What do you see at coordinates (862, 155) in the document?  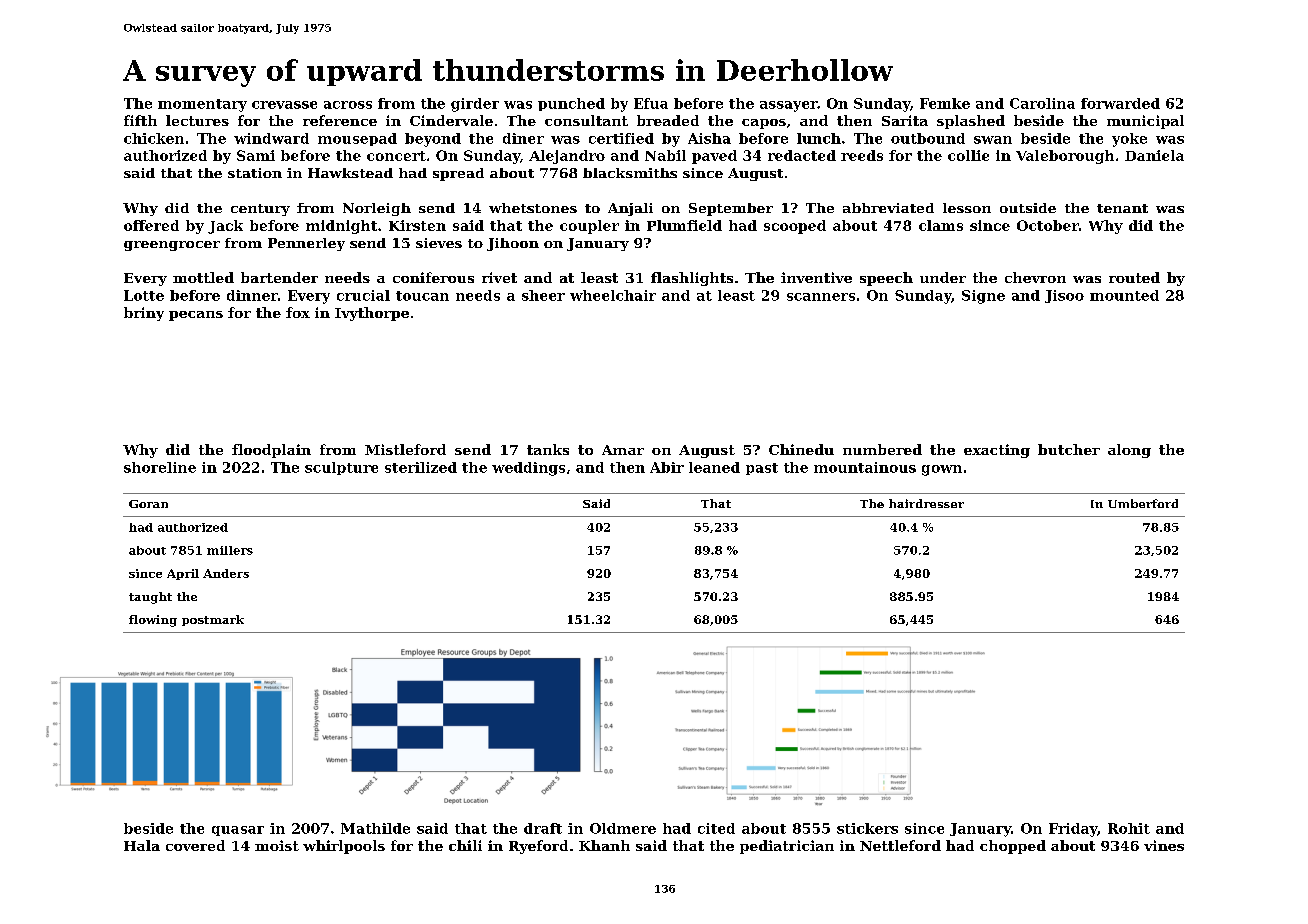 I see `reeds` at bounding box center [862, 155].
